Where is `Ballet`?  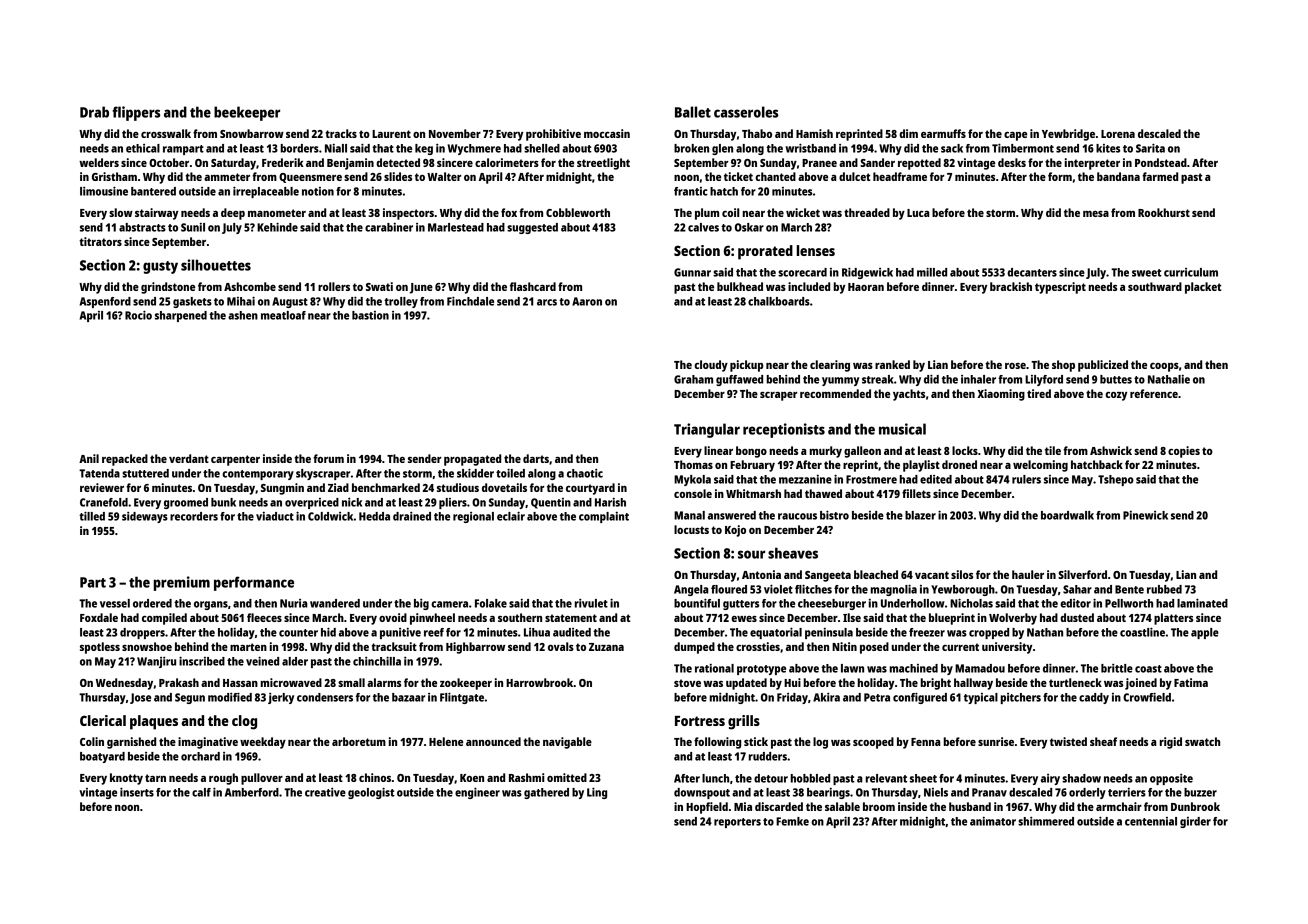 Ballet is located at coordinates (693, 112).
